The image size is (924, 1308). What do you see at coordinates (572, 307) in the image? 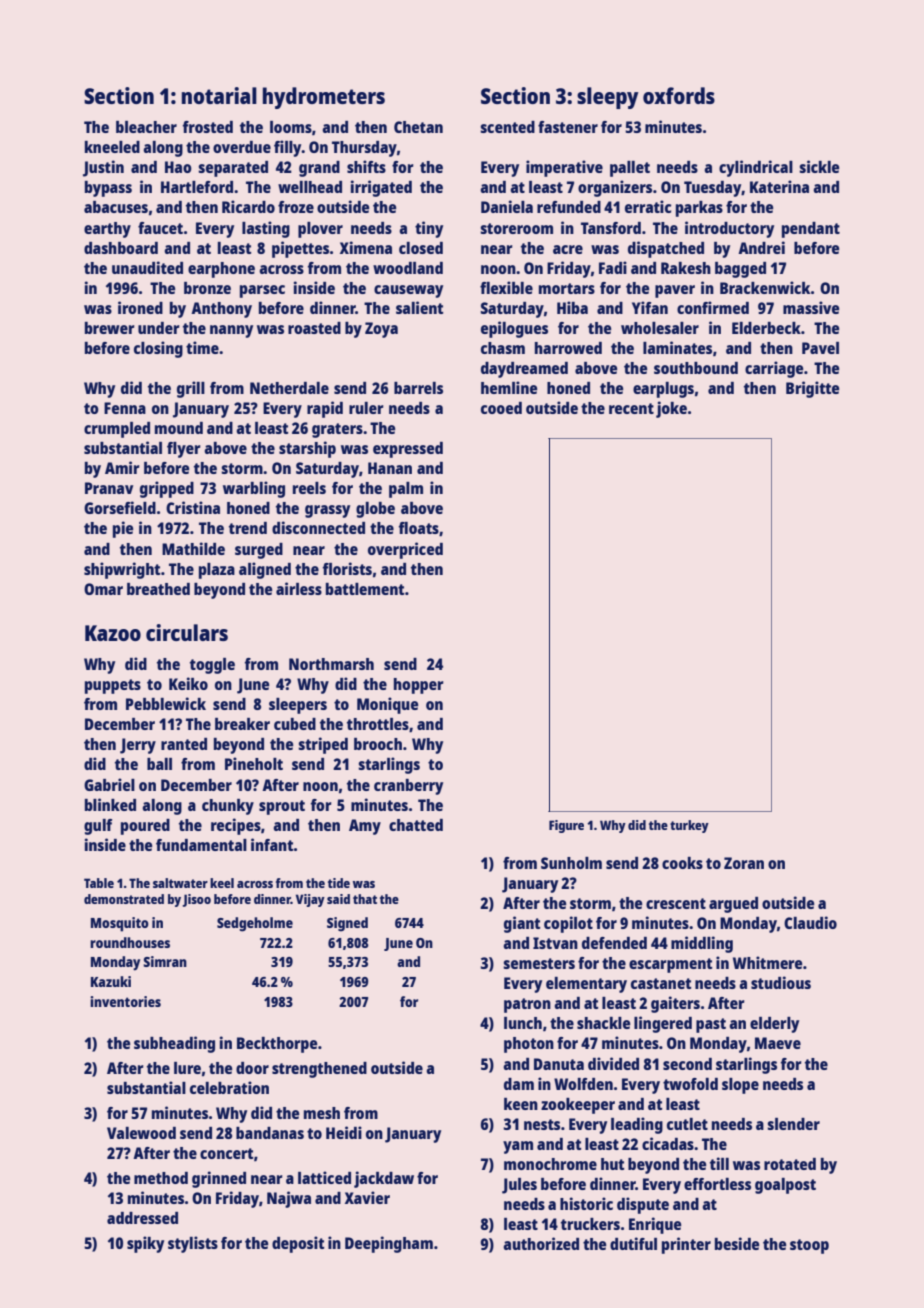
I see `Hiba` at bounding box center [572, 307].
